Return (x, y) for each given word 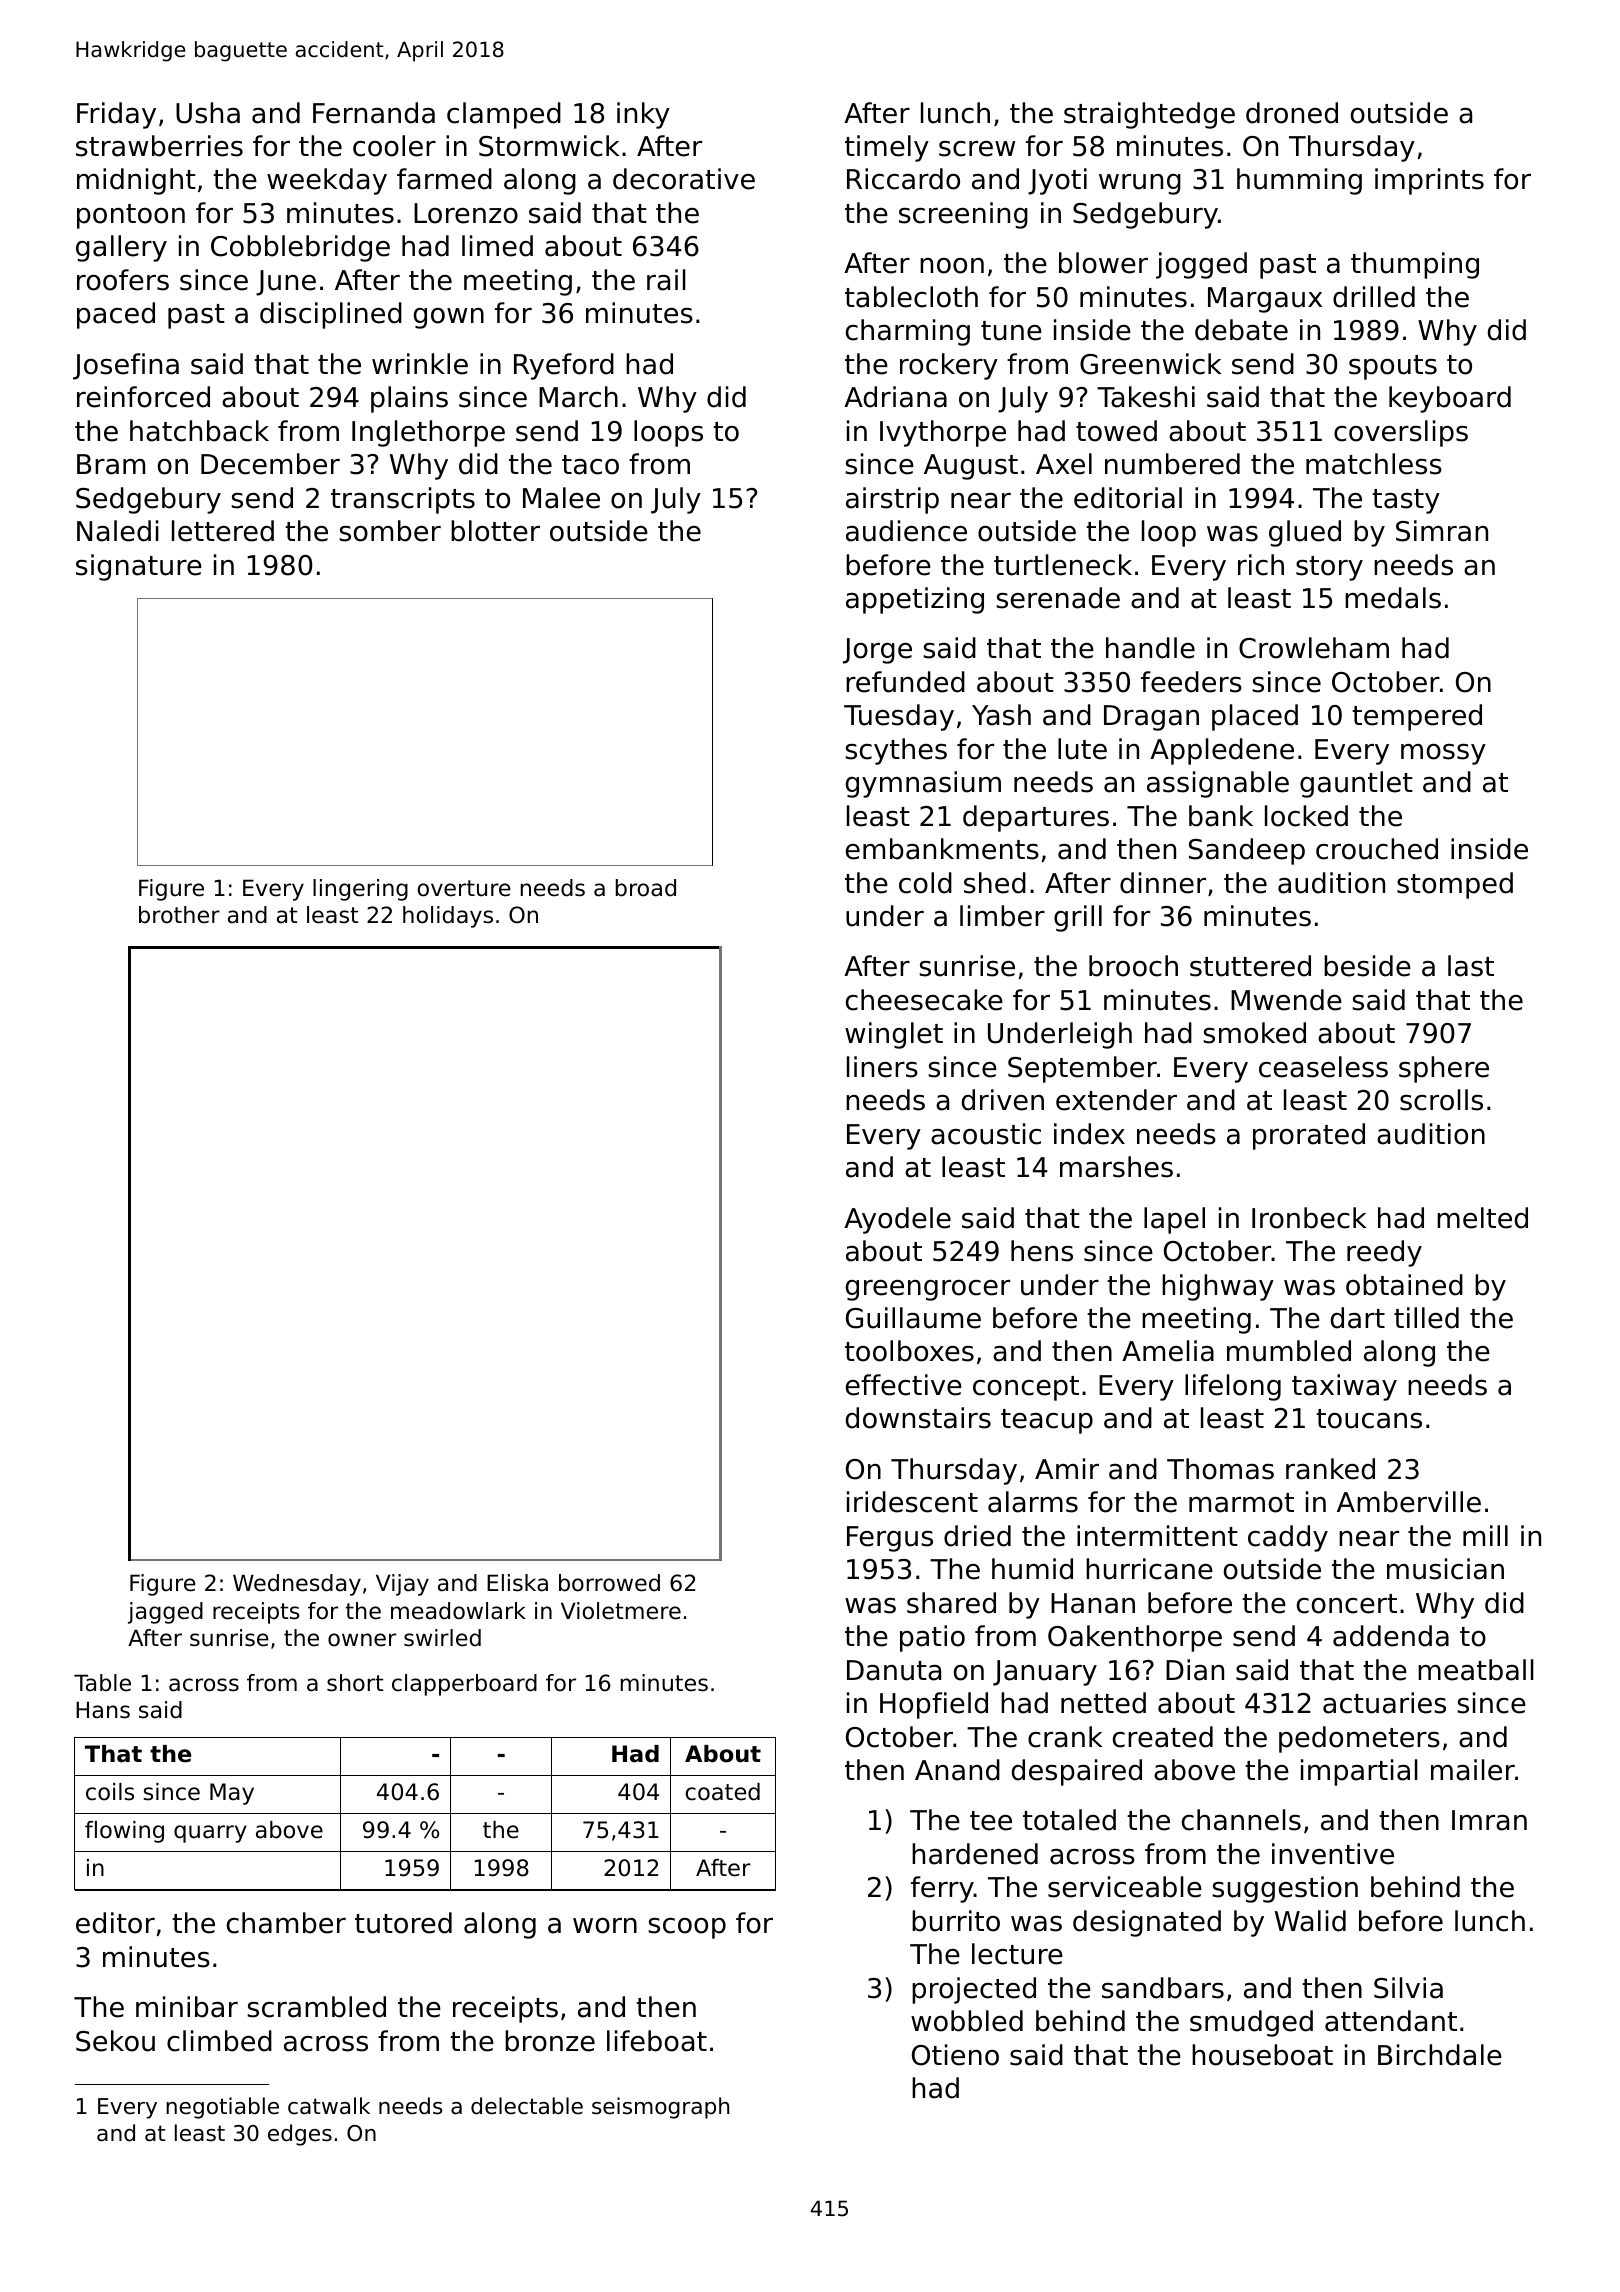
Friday (116, 115)
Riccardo (903, 179)
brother (179, 915)
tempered (1417, 717)
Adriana (895, 397)
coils (110, 1792)
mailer (1473, 1770)
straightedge (1149, 115)
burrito (956, 1921)
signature (139, 567)
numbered (1172, 464)
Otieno (955, 2055)
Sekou (115, 2041)
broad (646, 888)
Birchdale (1440, 2055)
